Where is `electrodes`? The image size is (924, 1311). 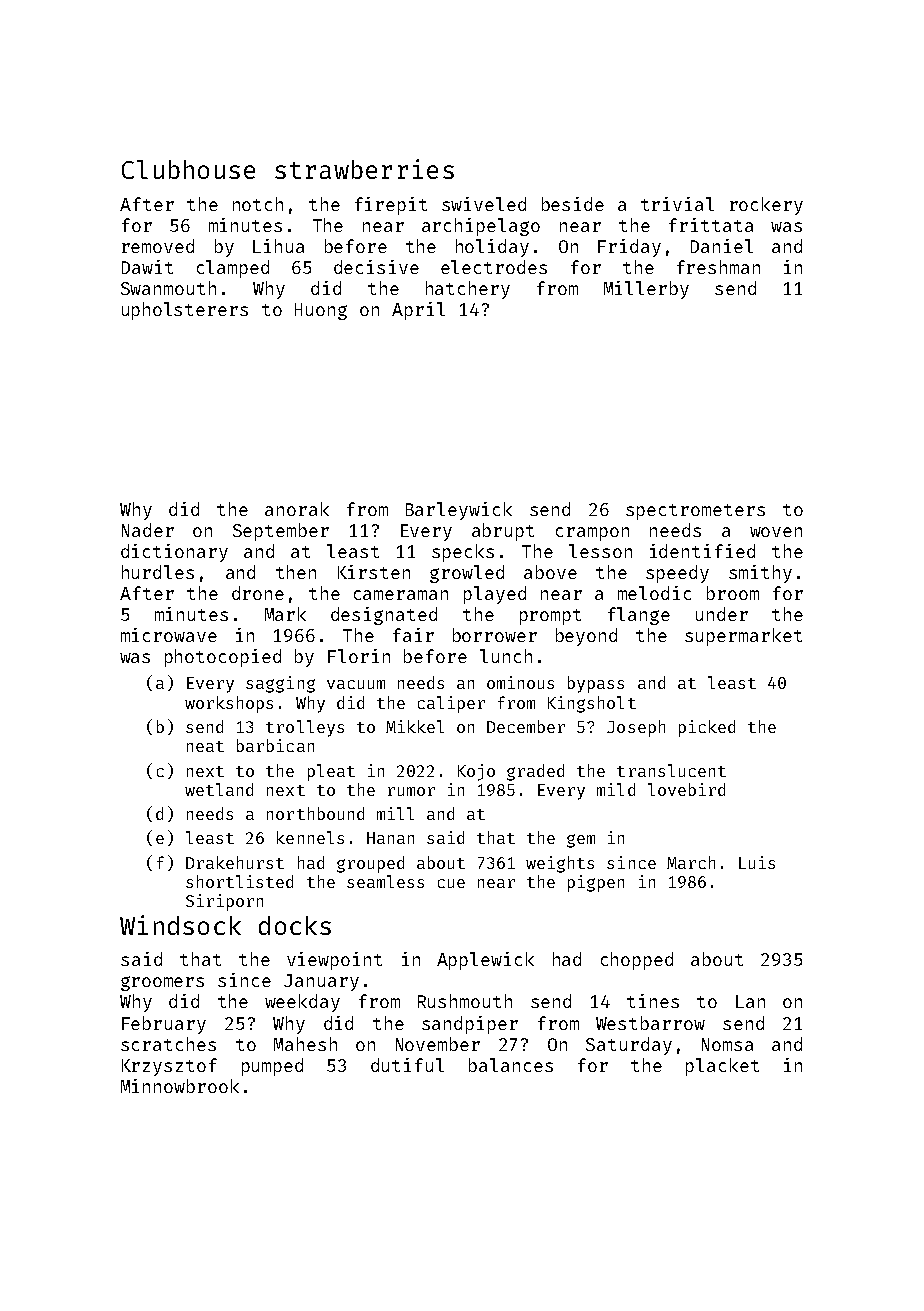 electrodes is located at coordinates (494, 267).
